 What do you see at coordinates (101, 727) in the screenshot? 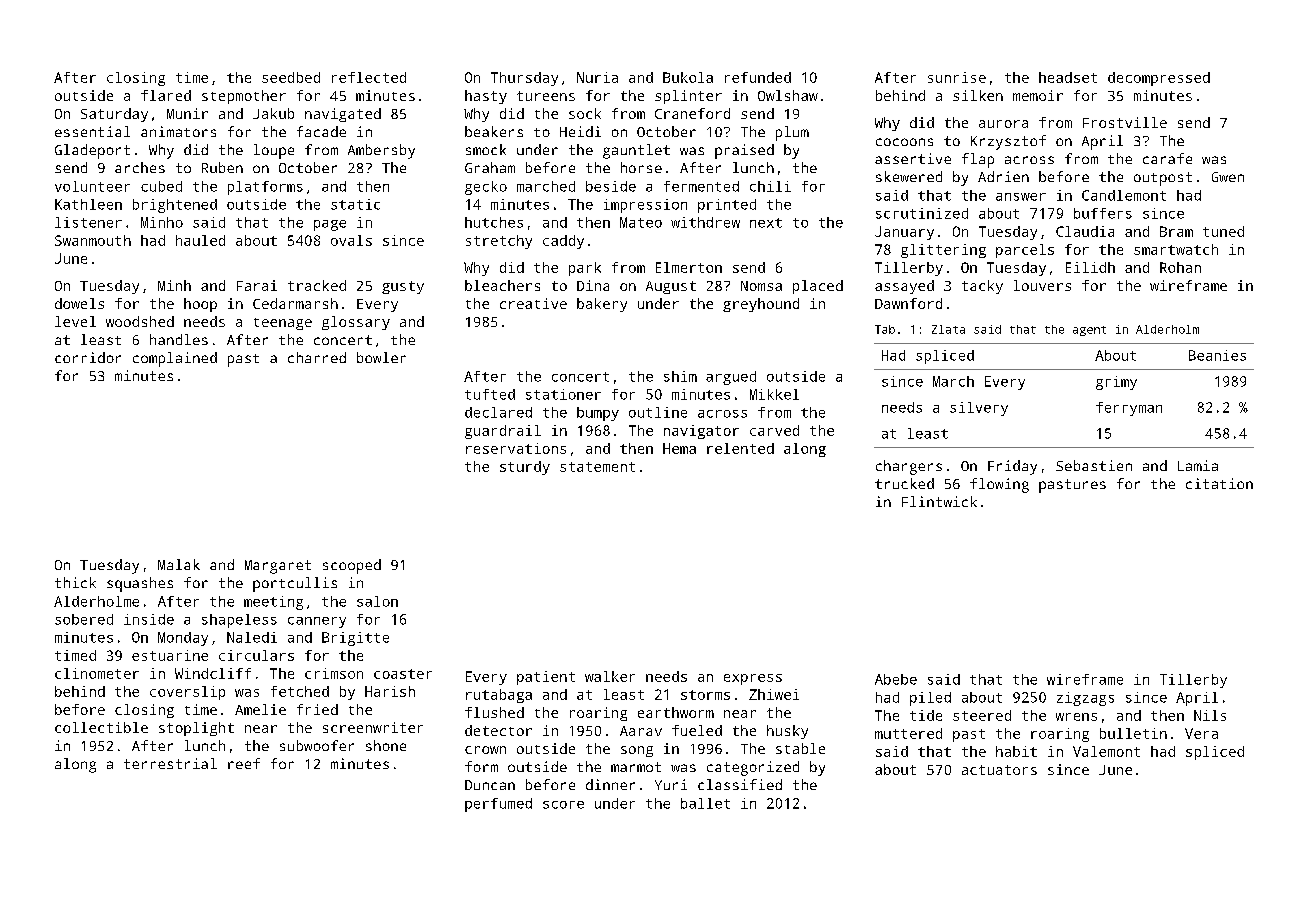
I see `collectible` at bounding box center [101, 727].
